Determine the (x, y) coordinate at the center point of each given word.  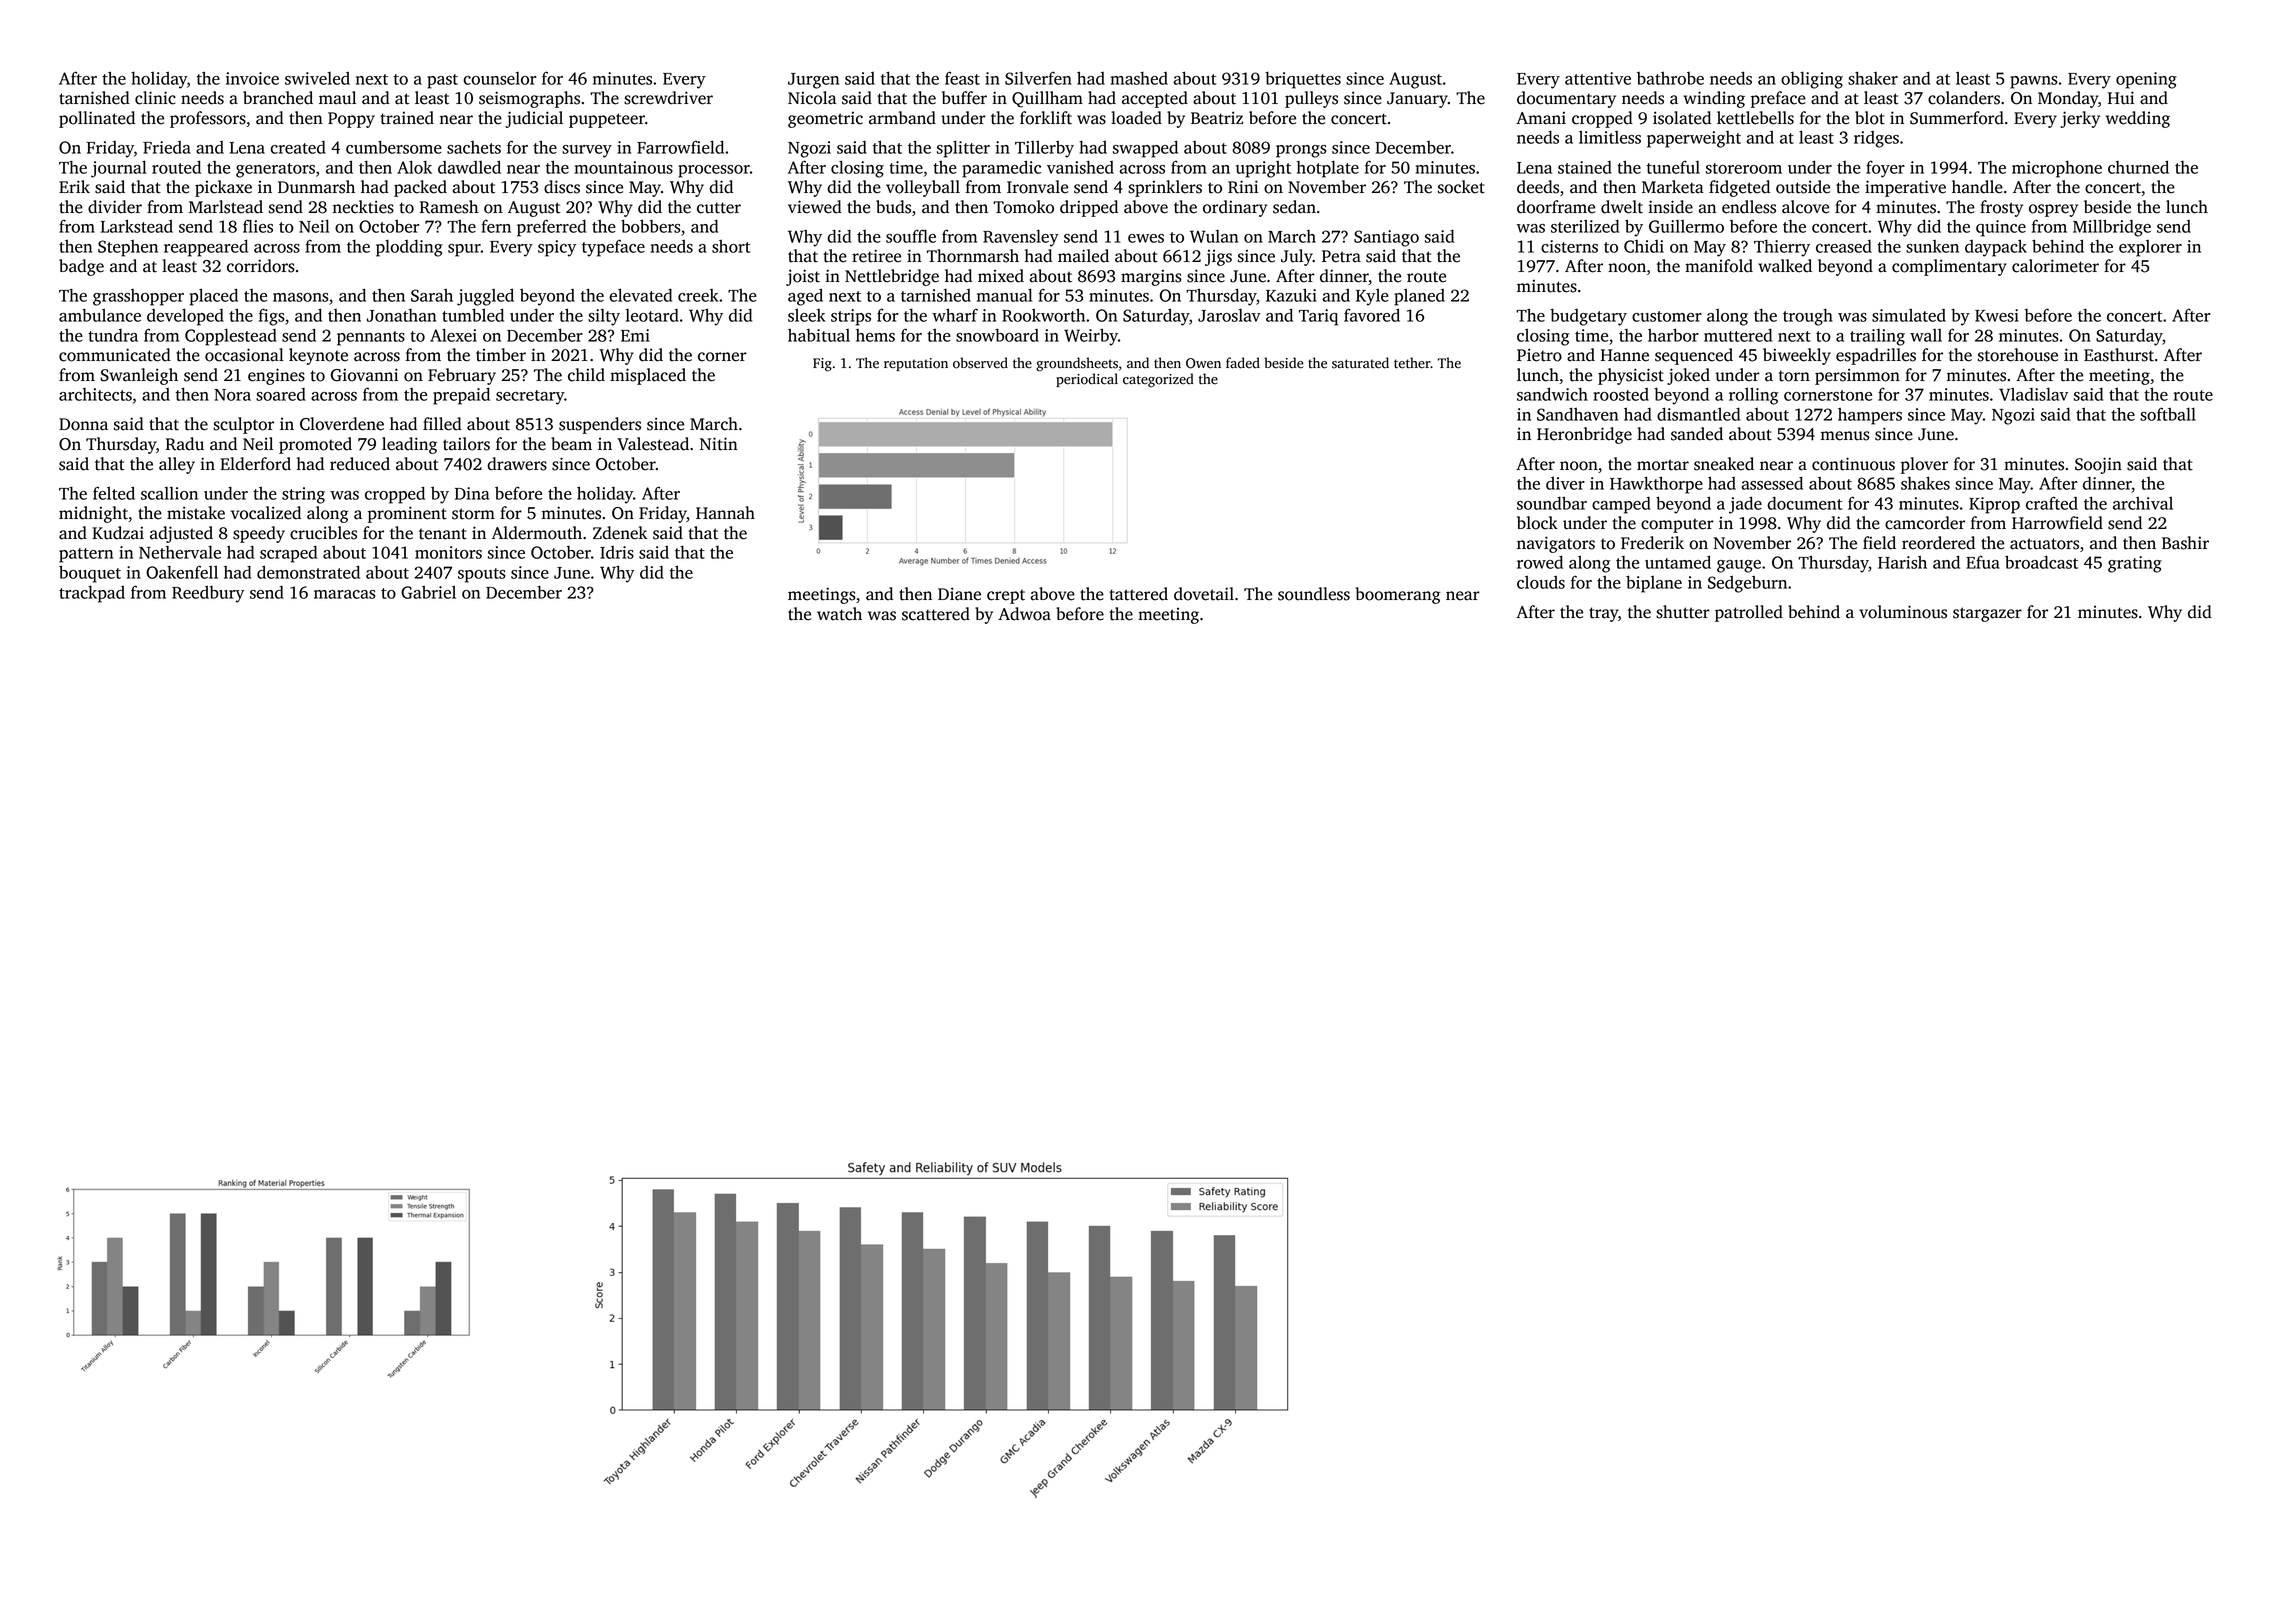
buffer (964, 98)
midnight (93, 514)
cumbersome (394, 147)
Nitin (719, 444)
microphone (2057, 169)
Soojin (2098, 465)
